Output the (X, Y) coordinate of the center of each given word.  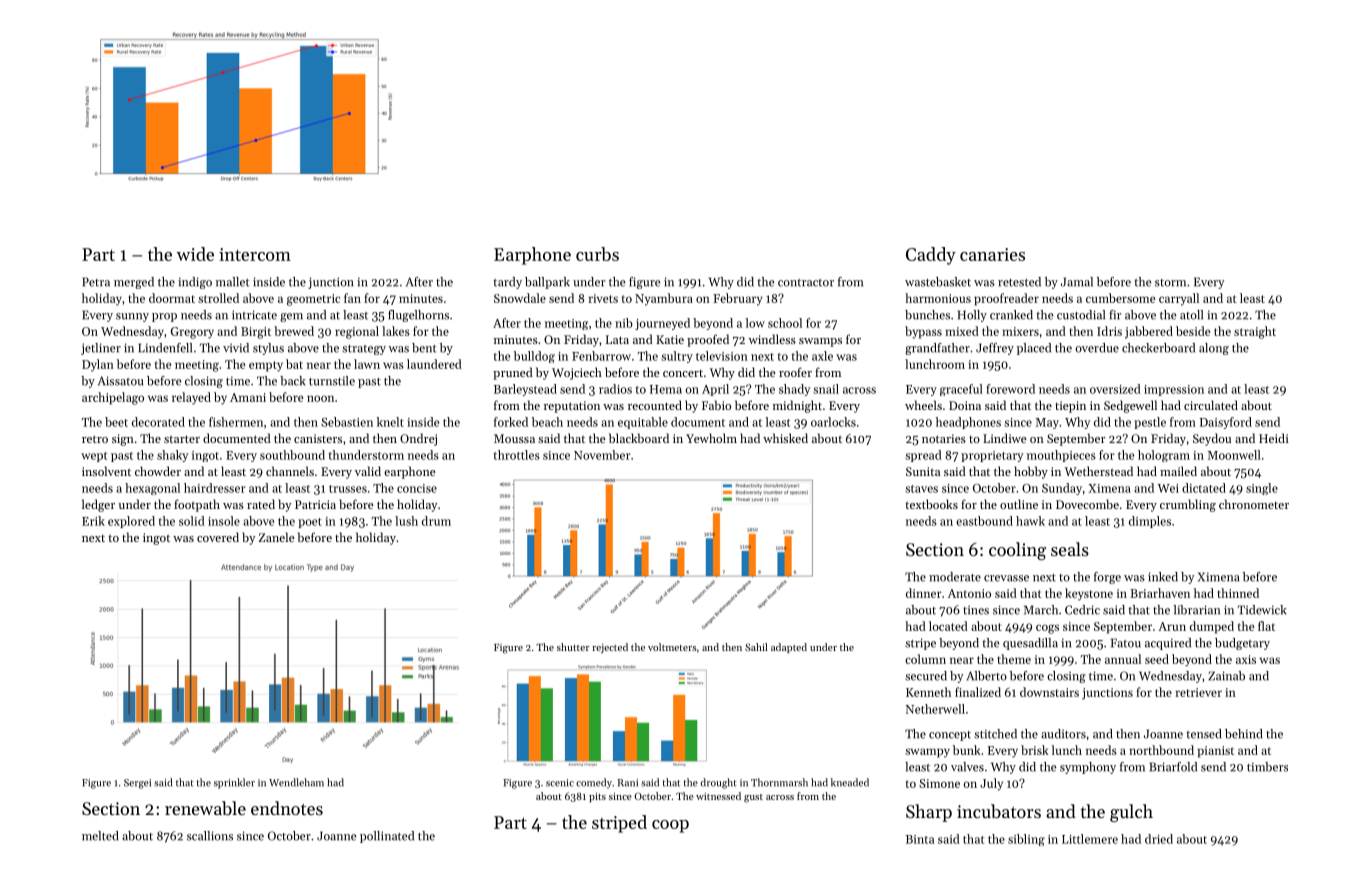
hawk (1030, 521)
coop (670, 826)
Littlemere (1090, 839)
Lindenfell (165, 348)
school (785, 323)
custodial (1081, 315)
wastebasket (938, 282)
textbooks (931, 504)
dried (1159, 839)
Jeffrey (995, 349)
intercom (255, 254)
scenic (560, 783)
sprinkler (234, 783)
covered (218, 537)
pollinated (387, 837)
